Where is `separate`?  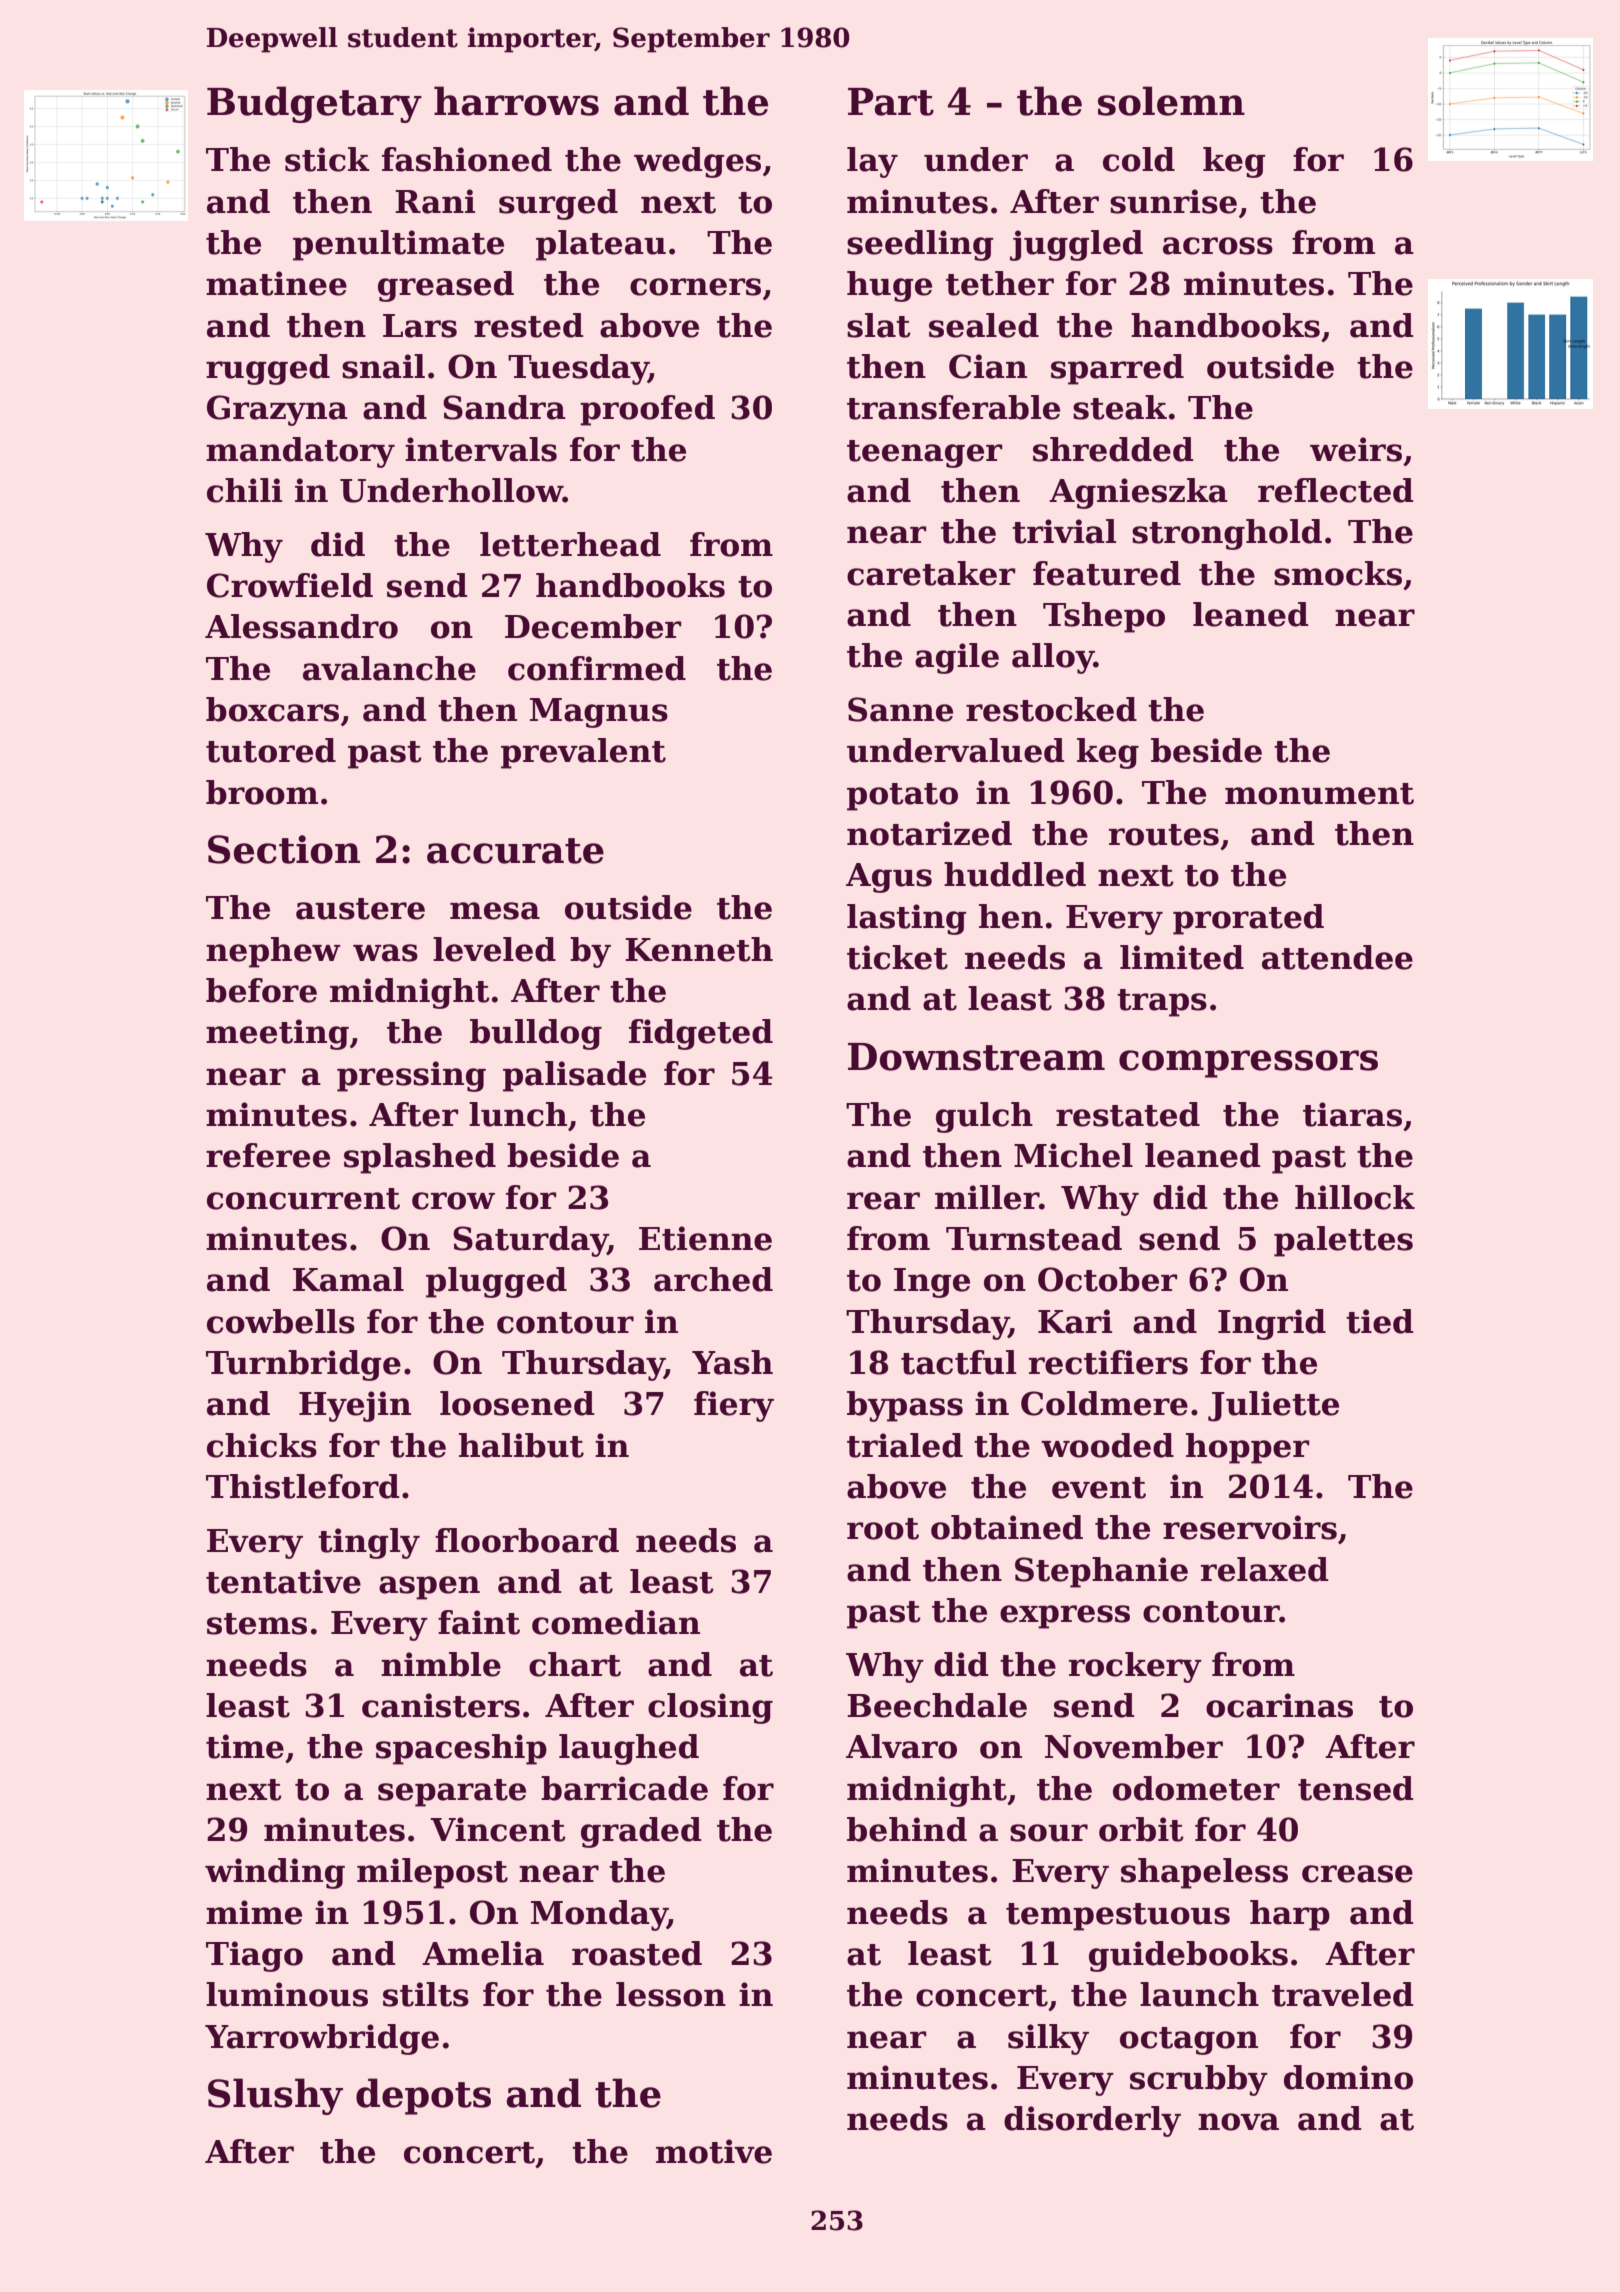 separate is located at coordinates (452, 1793).
